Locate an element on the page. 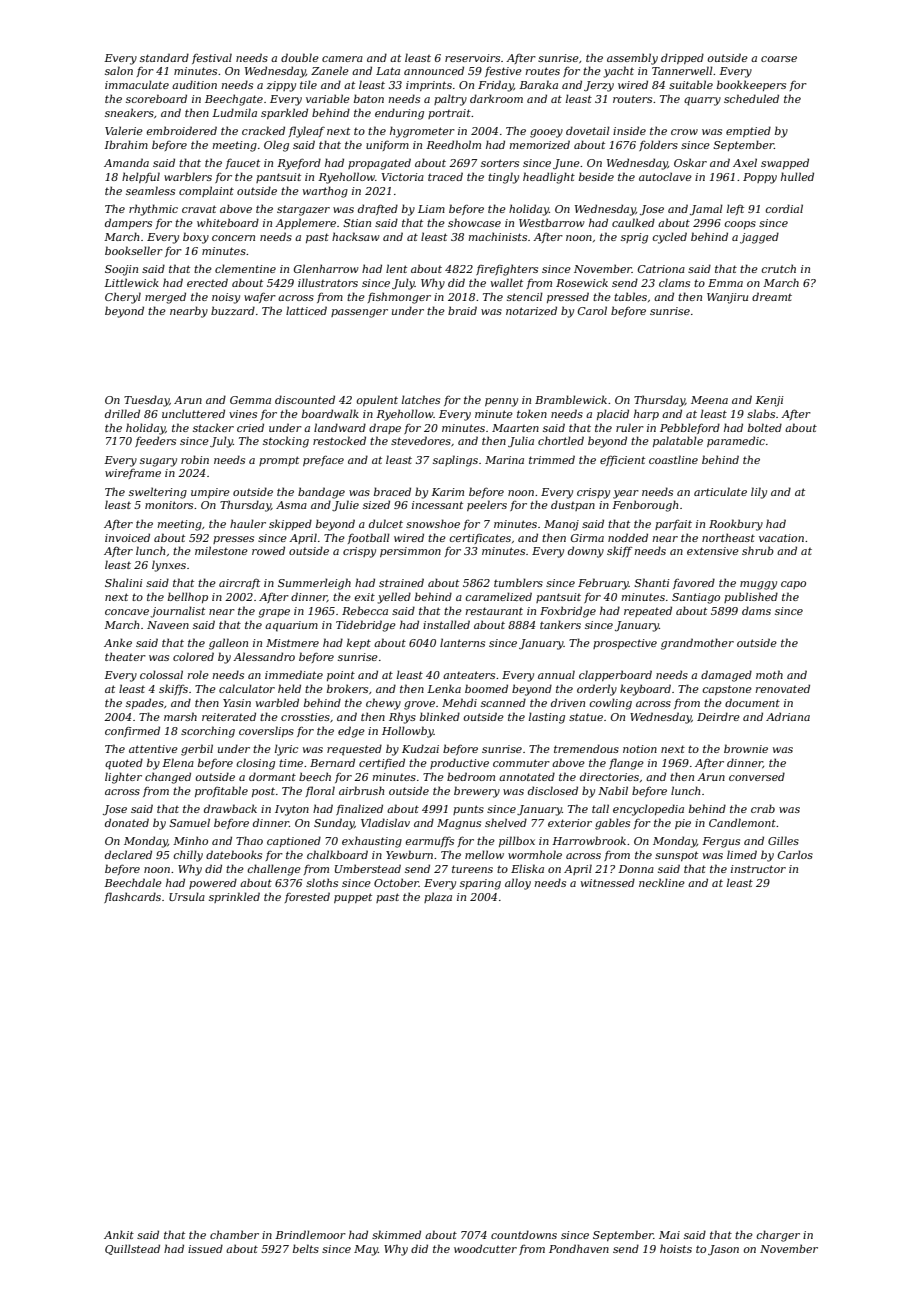 The width and height of the page is (924, 1308). hoists is located at coordinates (676, 1248).
